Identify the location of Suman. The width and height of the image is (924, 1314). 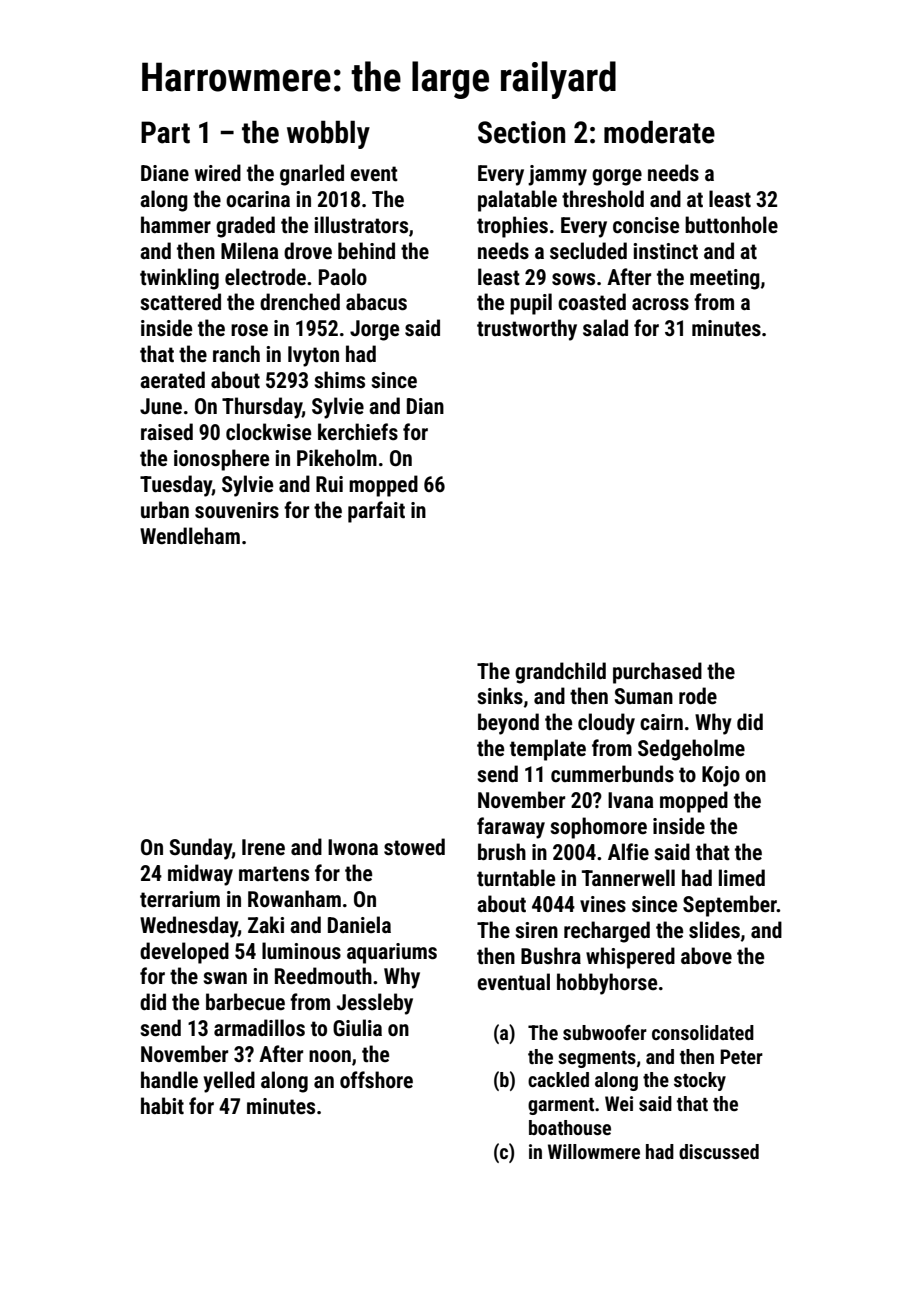
(644, 696).
